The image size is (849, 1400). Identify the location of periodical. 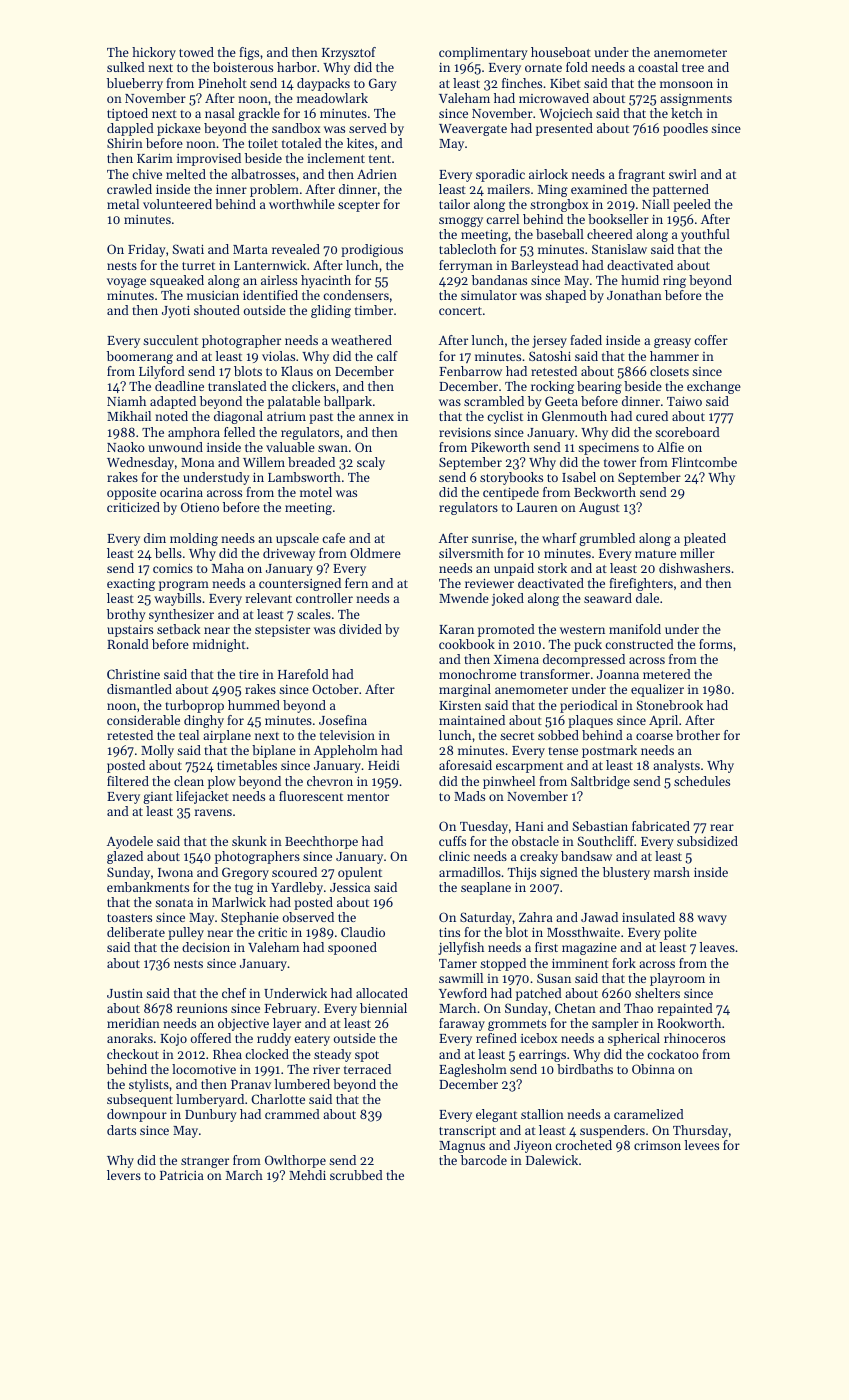
(589, 706).
